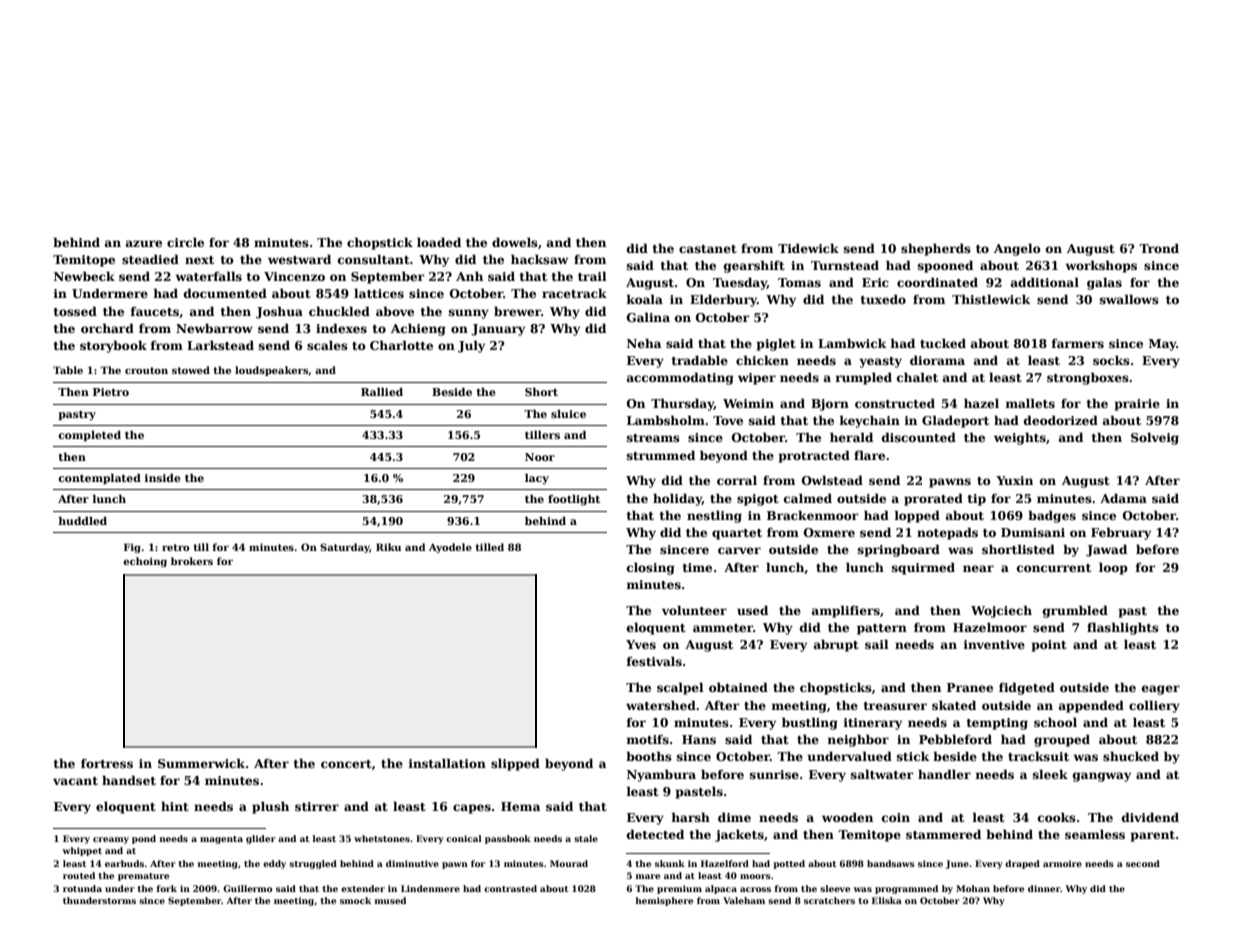  What do you see at coordinates (1044, 888) in the image?
I see `dinner` at bounding box center [1044, 888].
